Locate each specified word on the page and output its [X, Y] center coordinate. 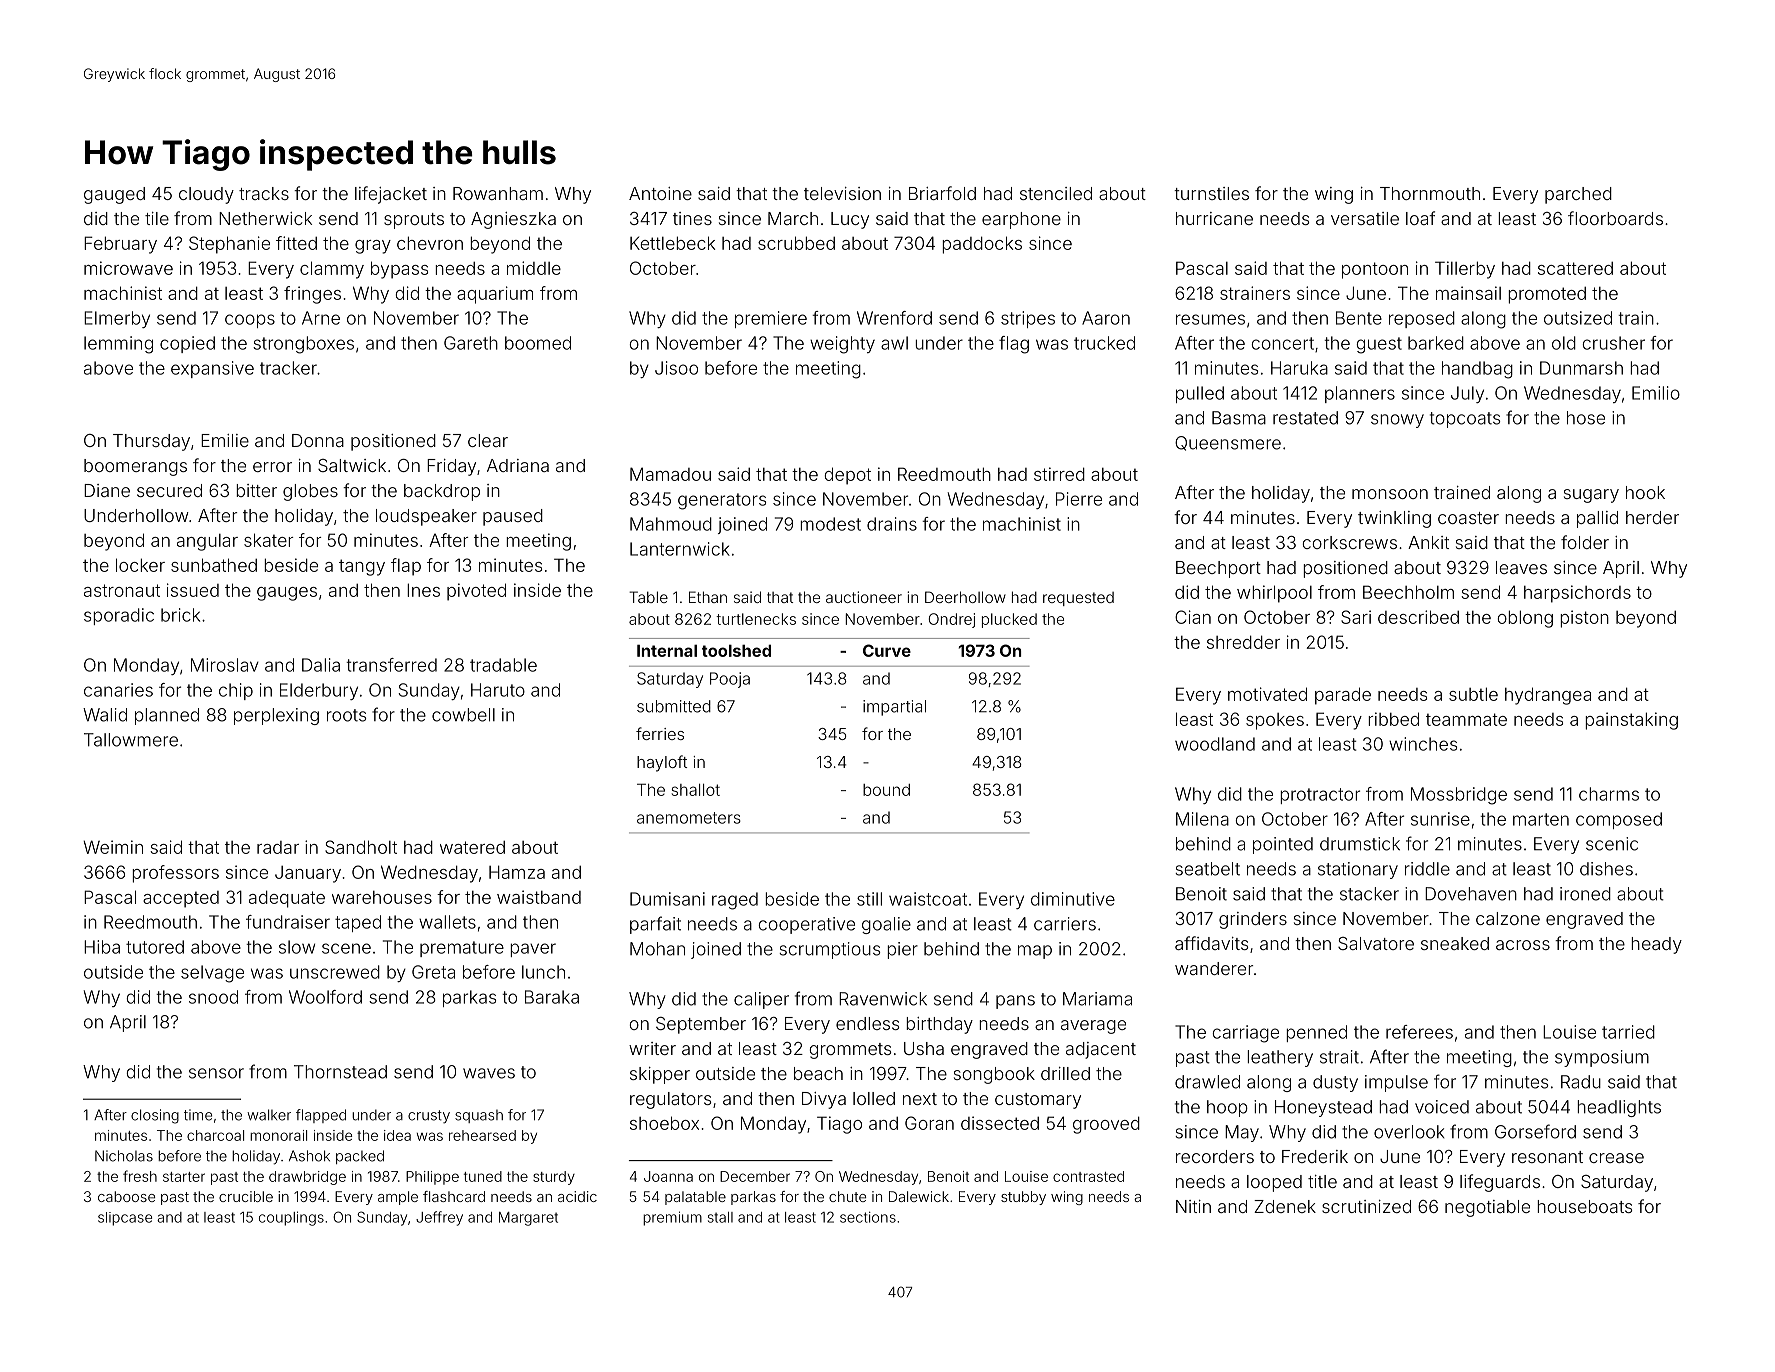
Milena [1202, 819]
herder [1652, 517]
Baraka [552, 997]
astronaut [122, 590]
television [842, 193]
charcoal [215, 1135]
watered [472, 847]
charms [1609, 794]
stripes [1028, 319]
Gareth [471, 343]
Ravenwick [883, 999]
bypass [399, 270]
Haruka [1299, 368]
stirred [1059, 474]
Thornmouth [1430, 193]
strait [1339, 1057]
